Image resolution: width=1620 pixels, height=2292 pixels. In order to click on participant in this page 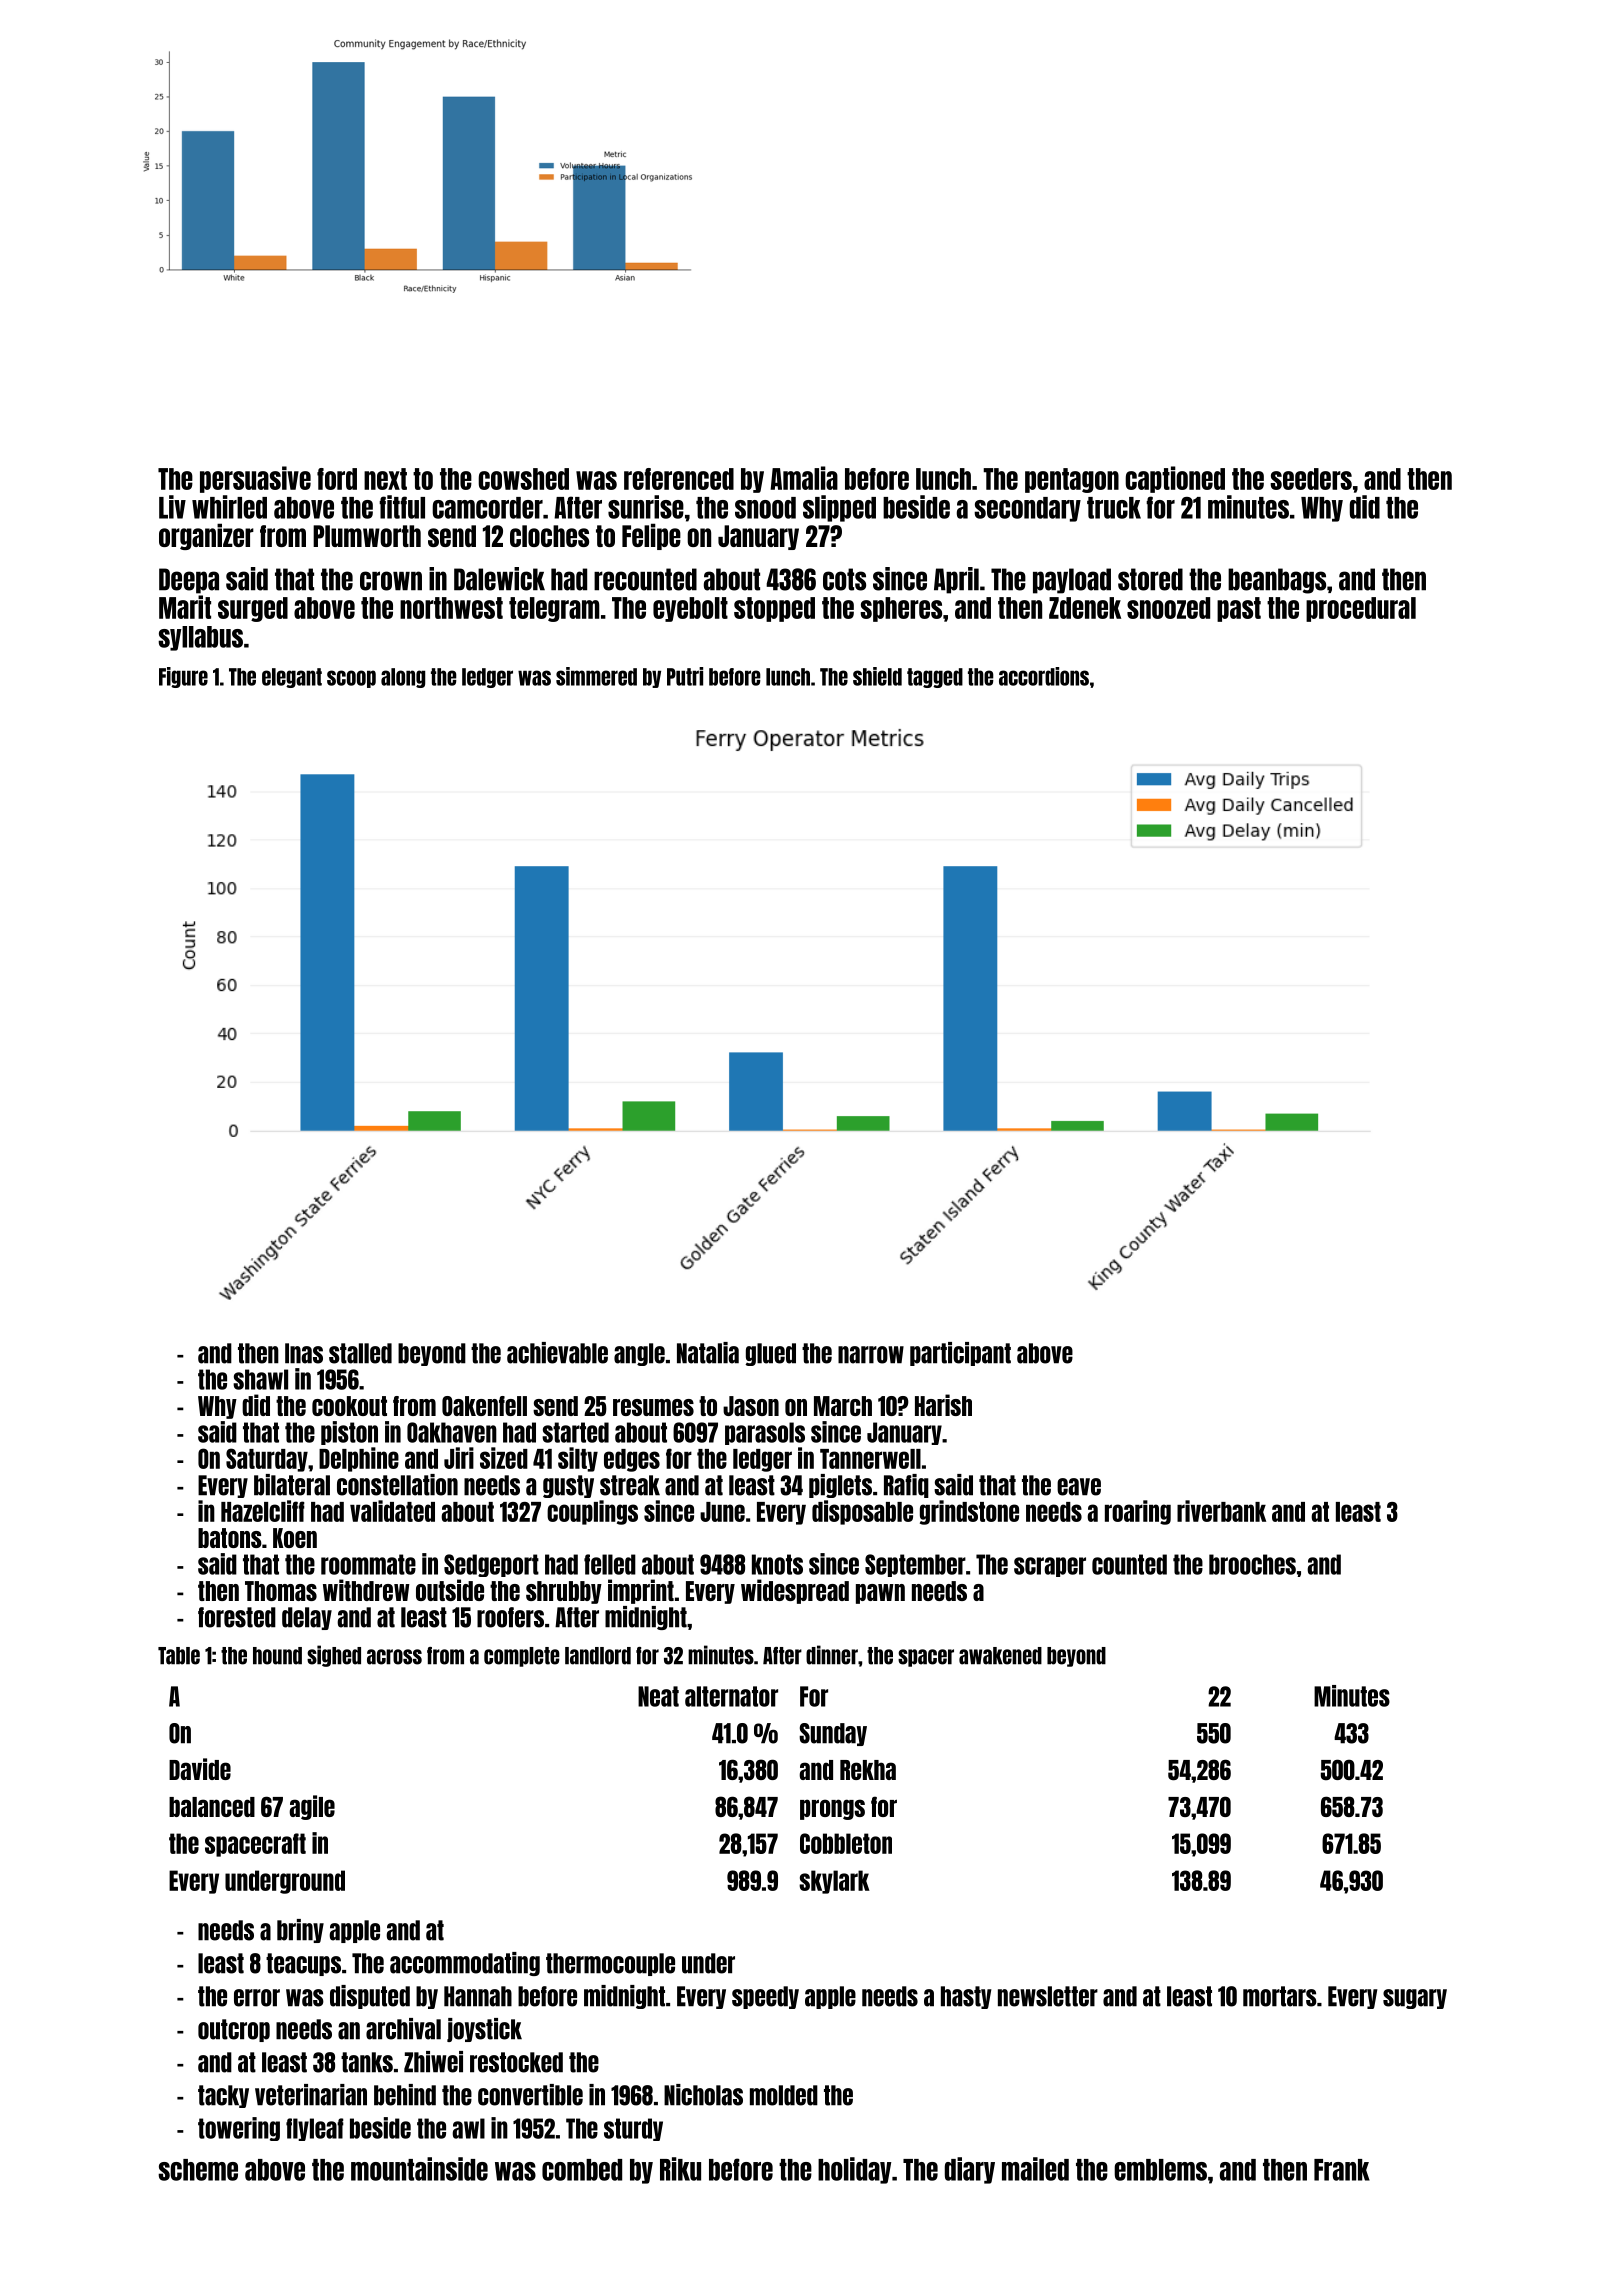, I will do `click(960, 1354)`.
